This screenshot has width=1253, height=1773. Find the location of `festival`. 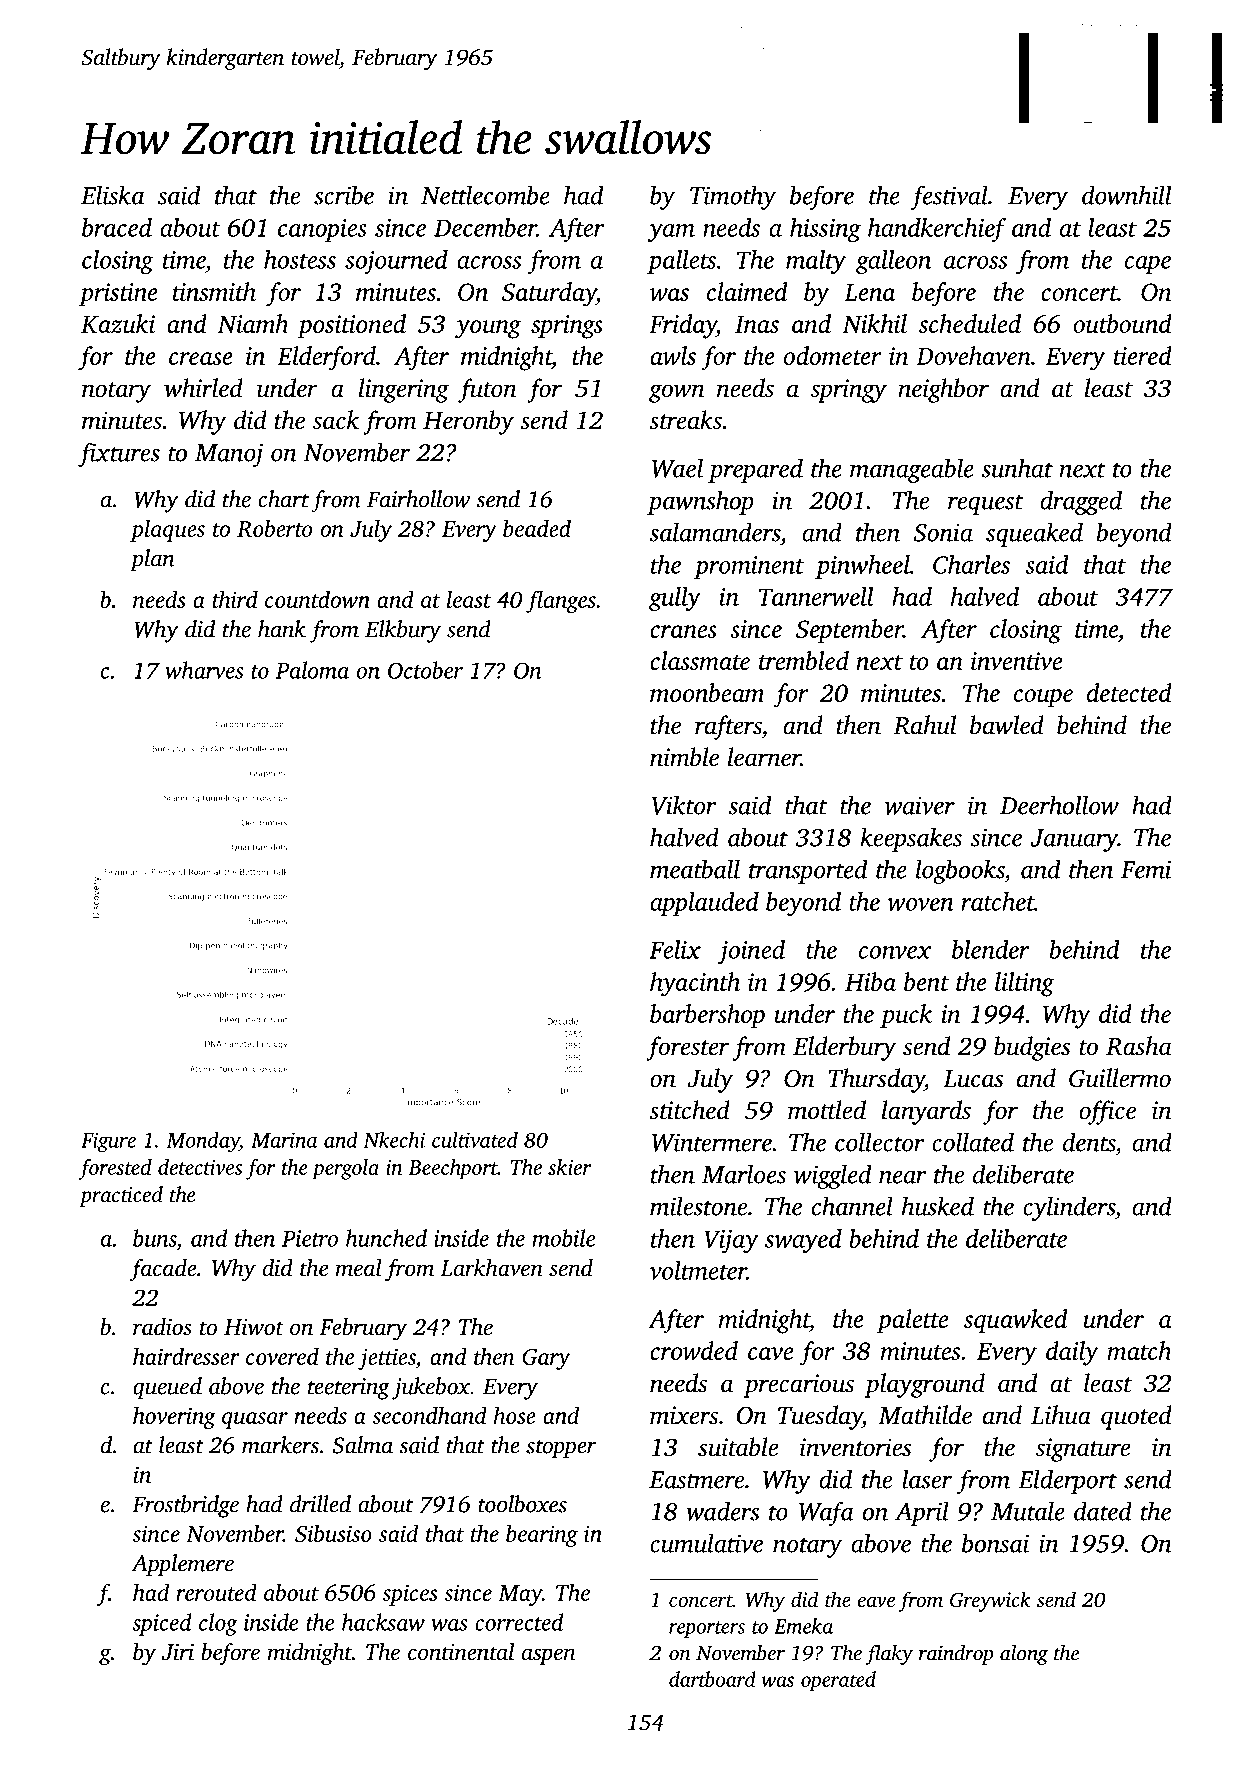

festival is located at coordinates (949, 197).
